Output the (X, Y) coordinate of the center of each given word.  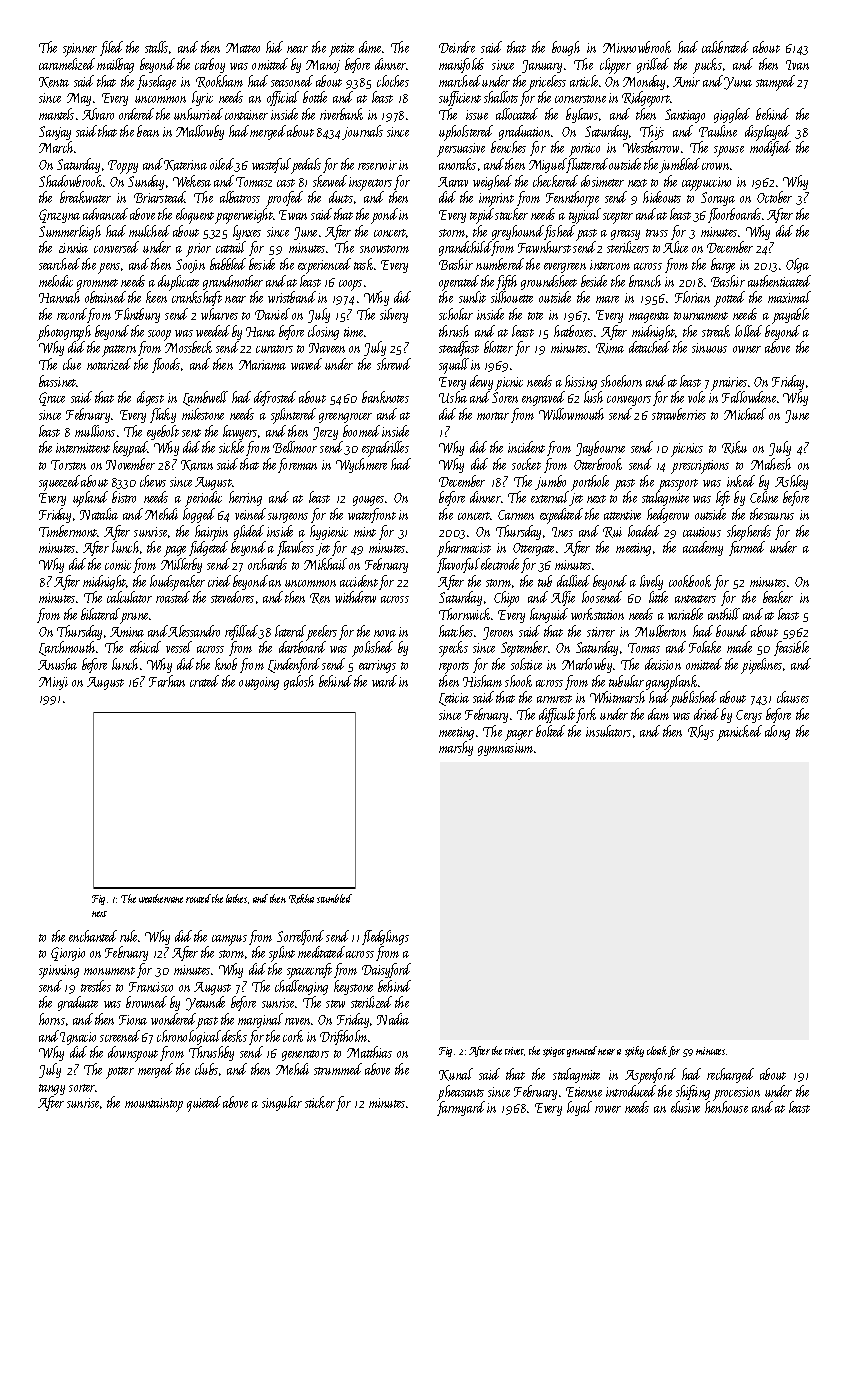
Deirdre (457, 47)
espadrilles (385, 449)
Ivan (797, 65)
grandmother (233, 282)
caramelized (67, 64)
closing (323, 332)
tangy (52, 1089)
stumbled (334, 898)
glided (249, 532)
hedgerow (668, 515)
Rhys (701, 732)
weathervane (161, 898)
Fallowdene (749, 397)
